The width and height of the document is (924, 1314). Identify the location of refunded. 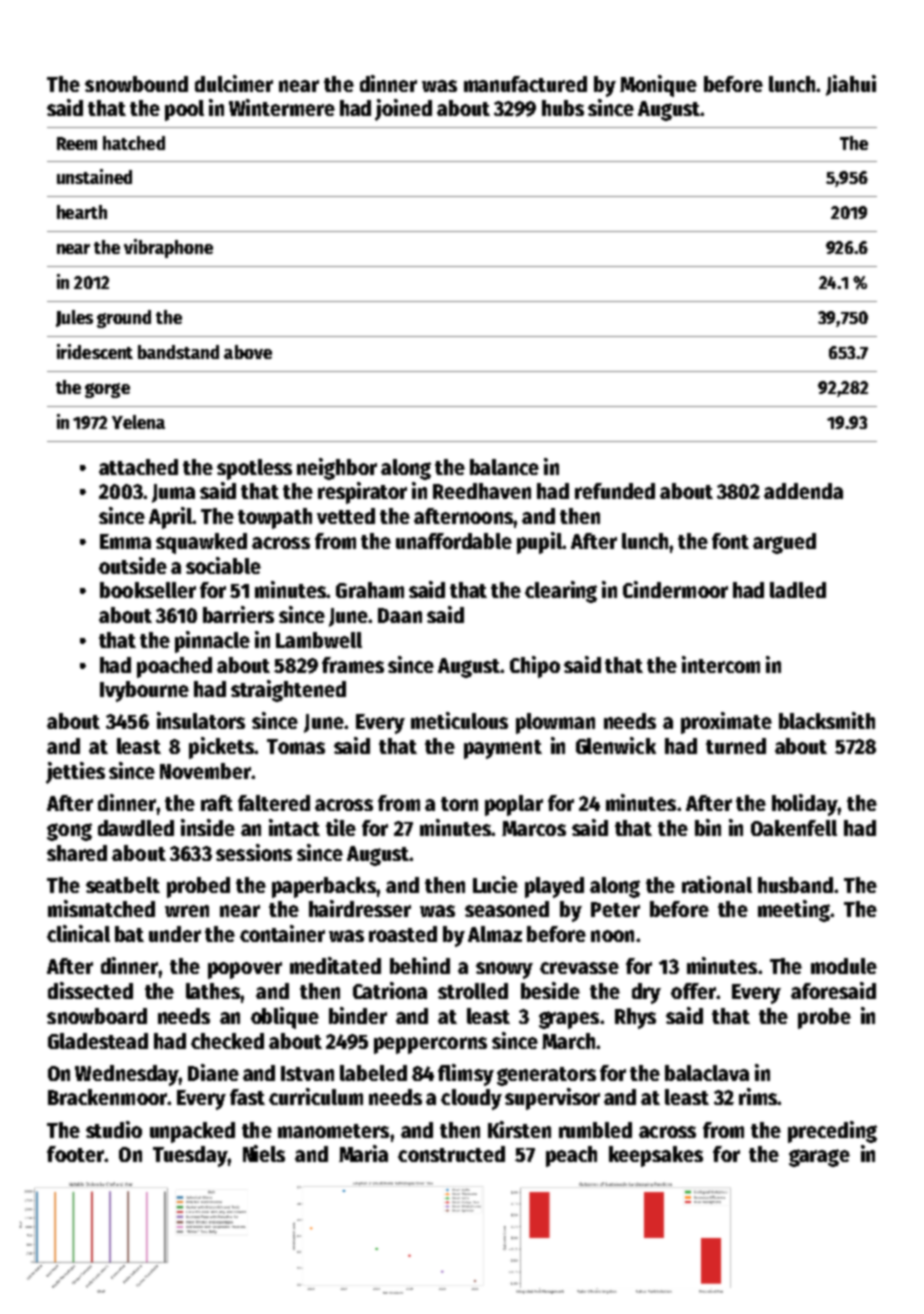
(615, 491).
